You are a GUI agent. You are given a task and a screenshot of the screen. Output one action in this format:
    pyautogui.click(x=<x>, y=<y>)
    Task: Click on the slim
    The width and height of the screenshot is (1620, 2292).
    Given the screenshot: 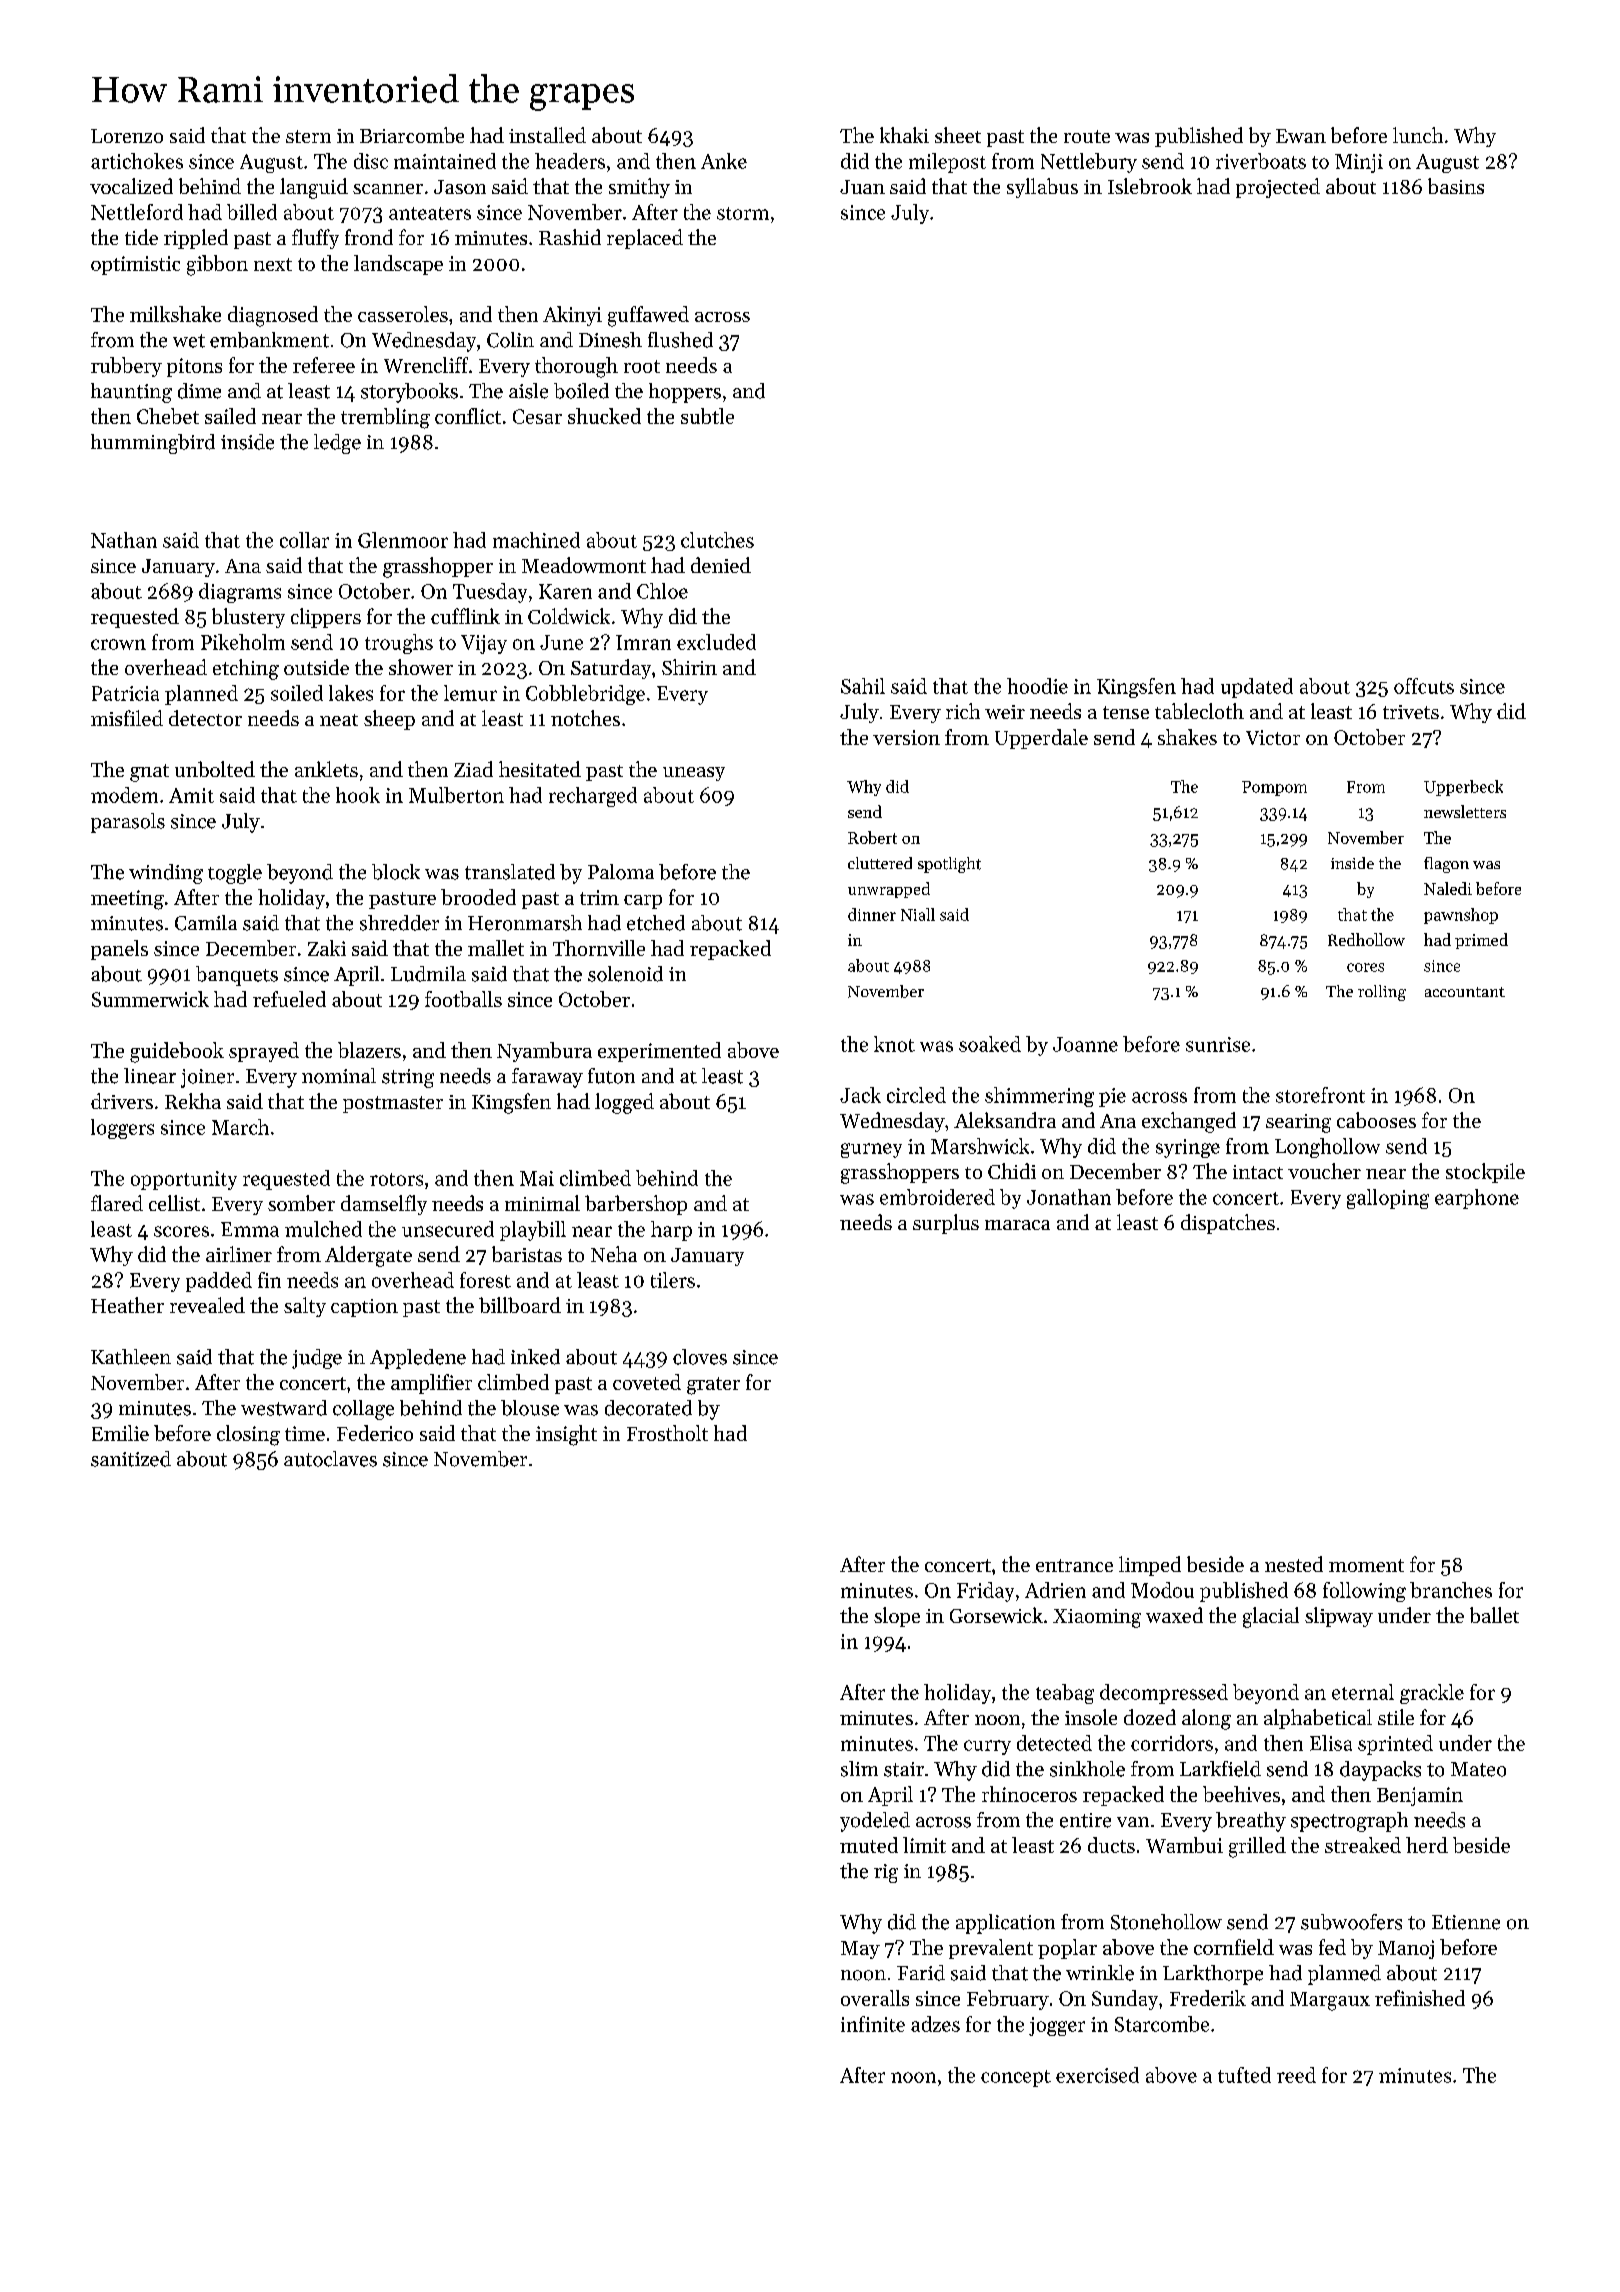 What is the action you would take?
    pyautogui.click(x=859, y=1769)
